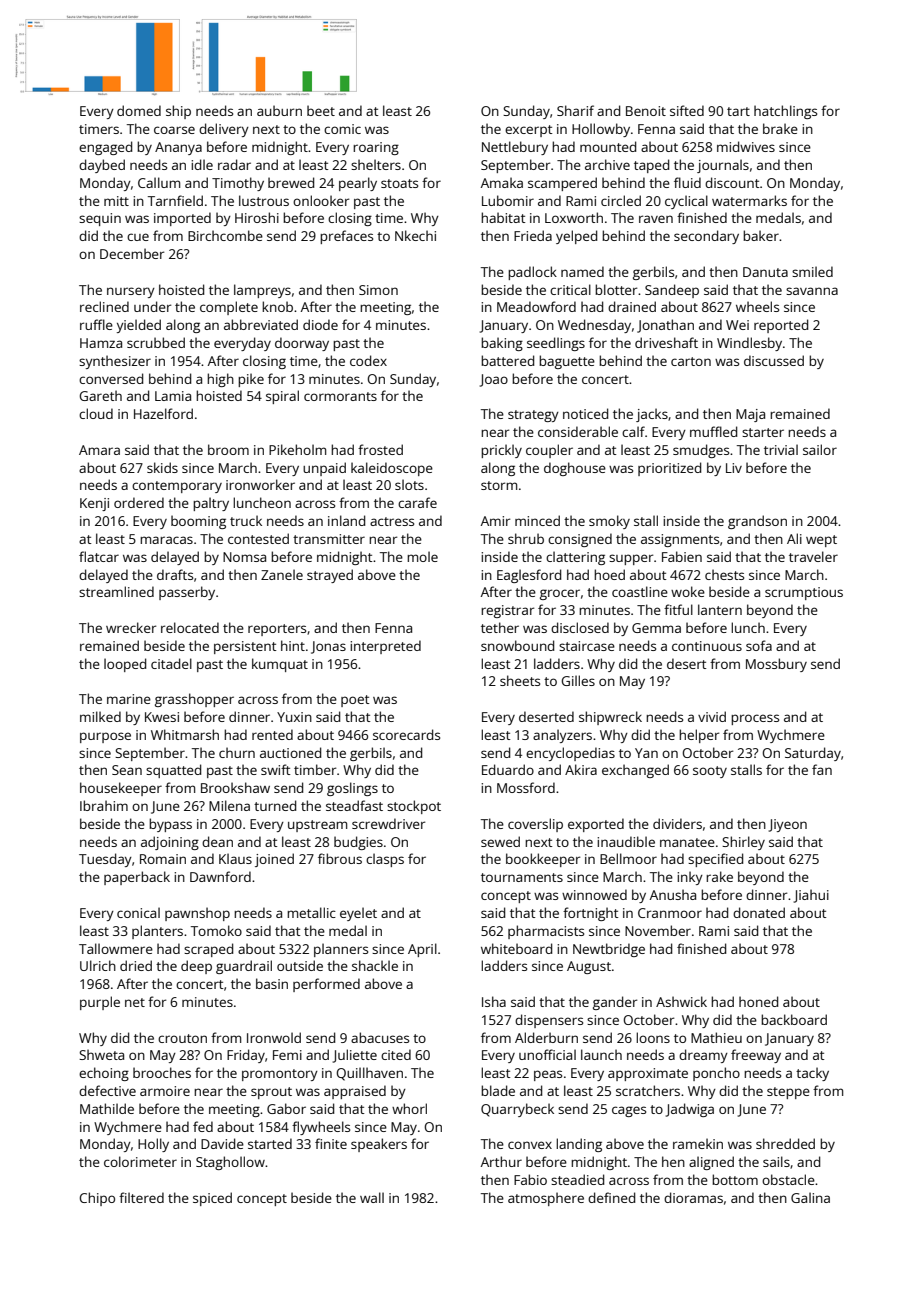 Image resolution: width=924 pixels, height=1308 pixels. What do you see at coordinates (244, 967) in the screenshot?
I see `guardrail` at bounding box center [244, 967].
